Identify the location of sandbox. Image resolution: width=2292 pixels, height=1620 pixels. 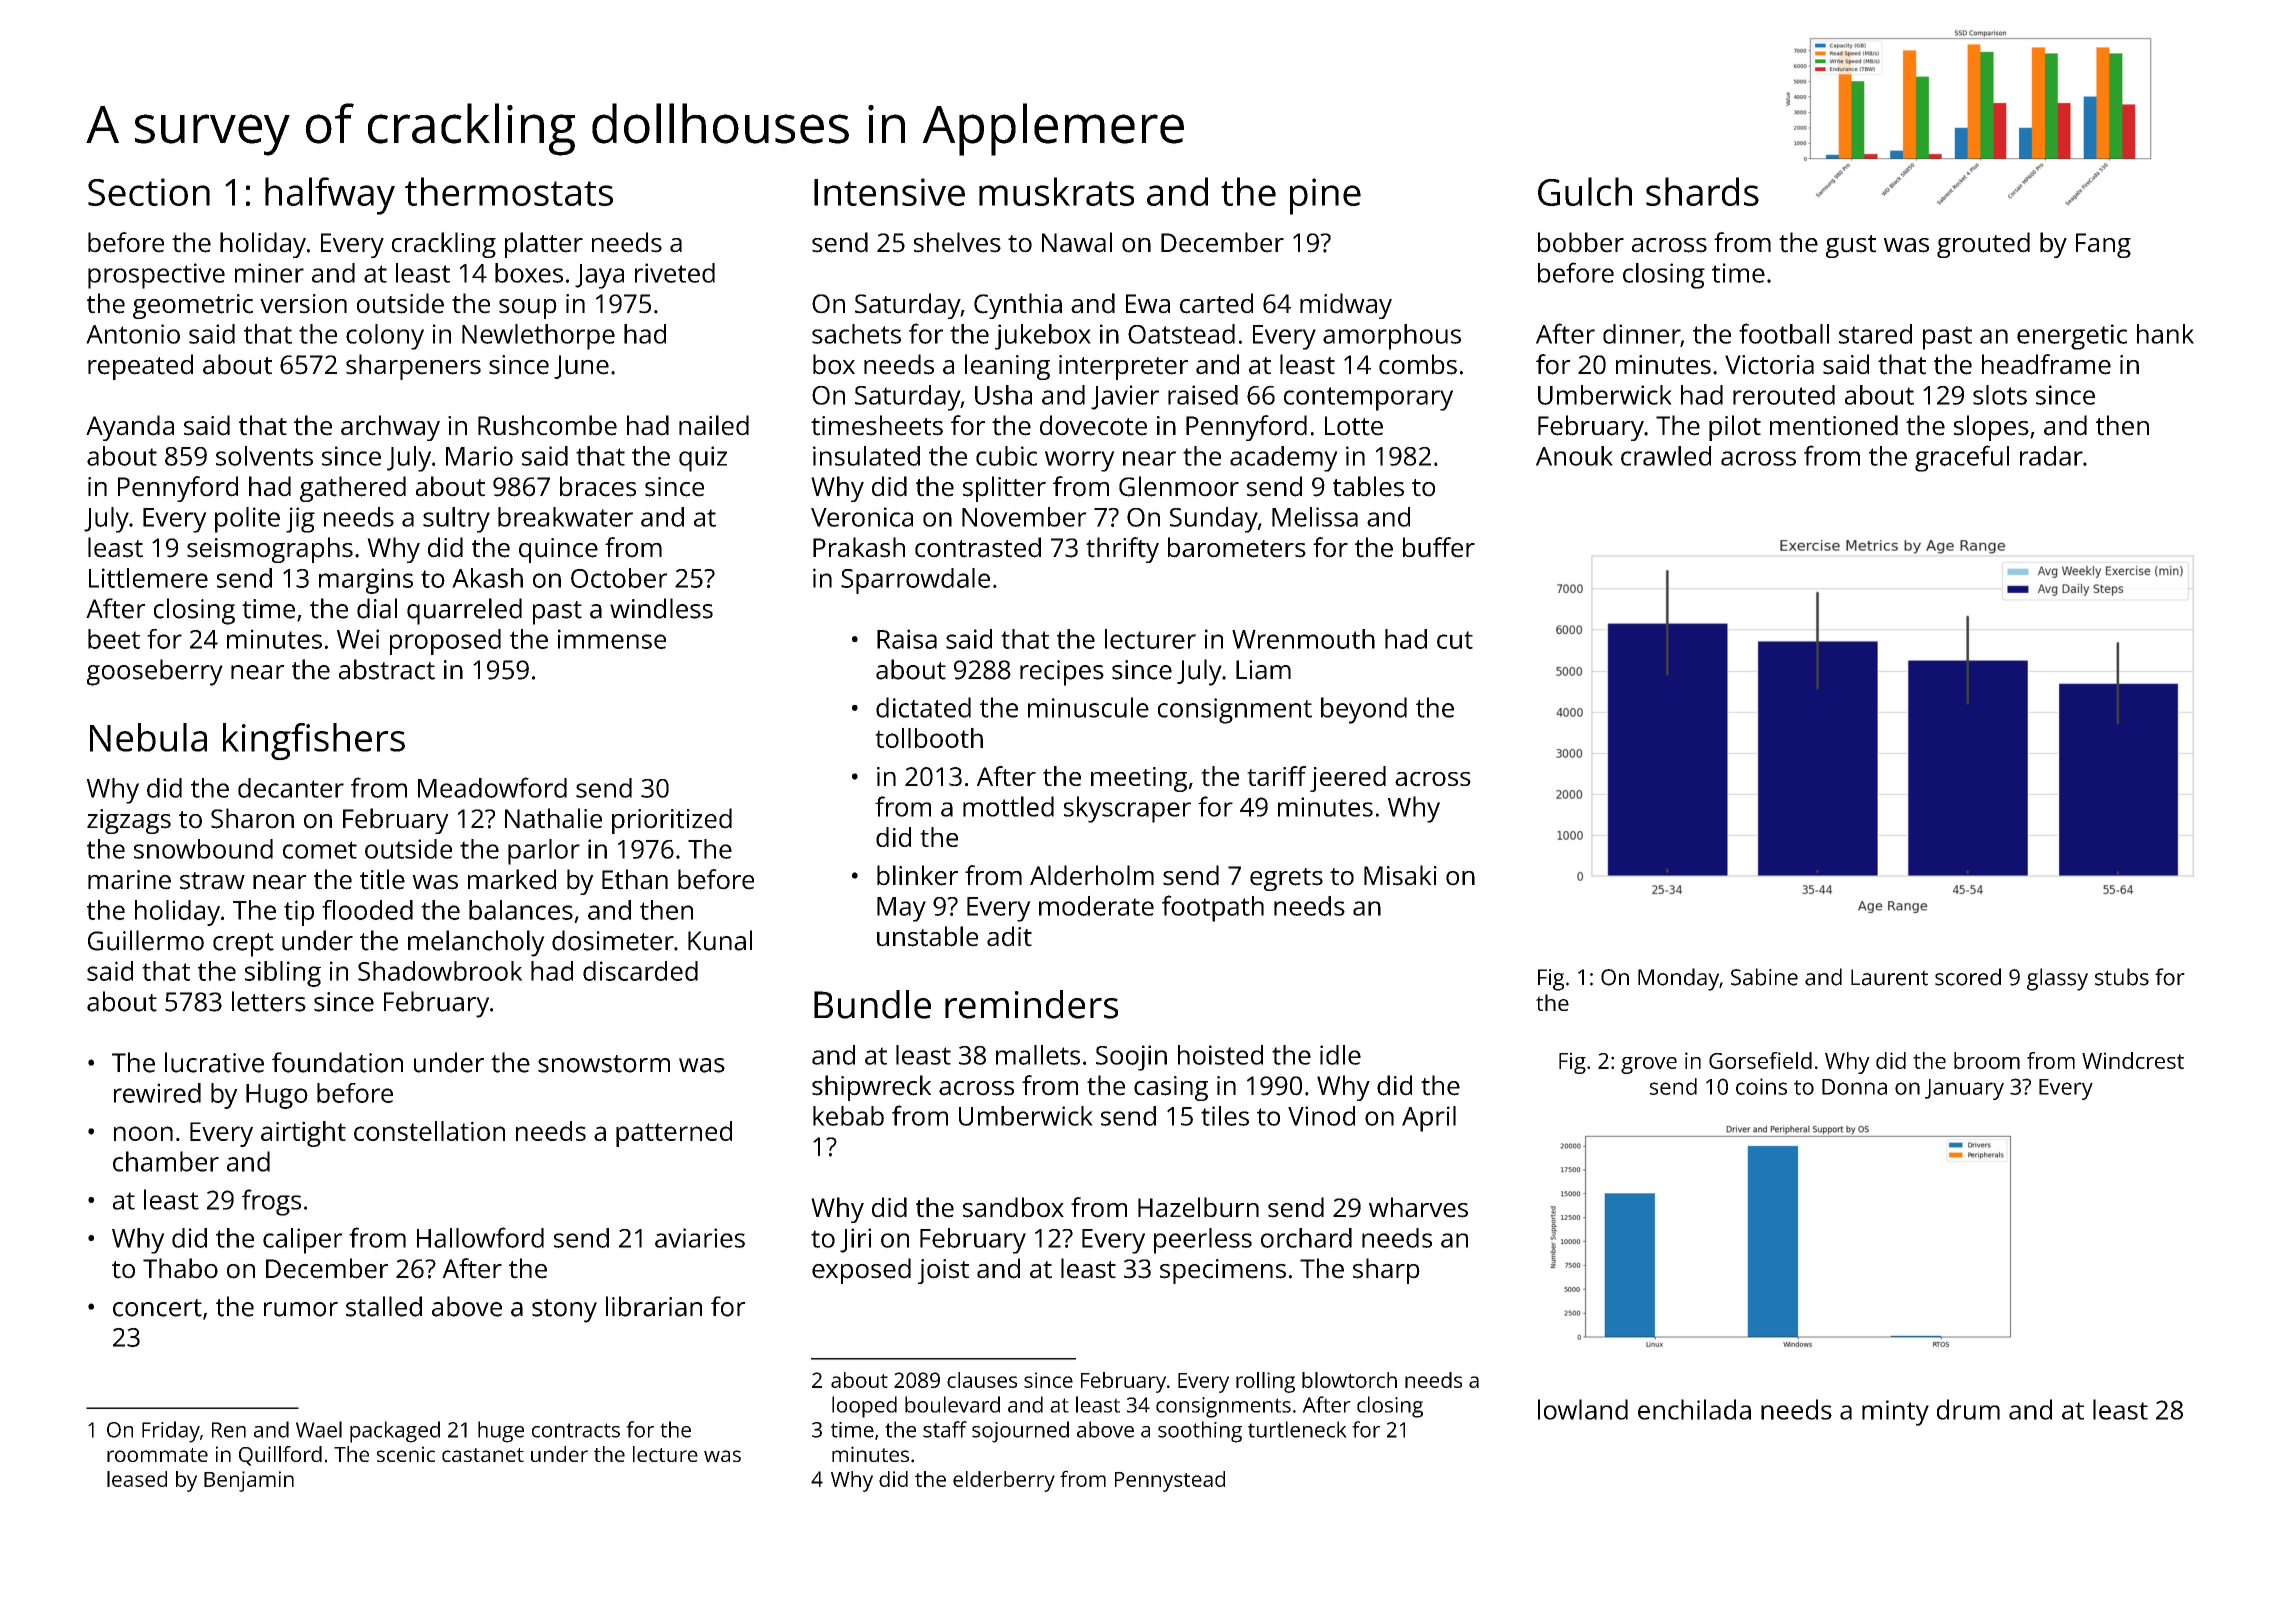
(1013, 1207).
